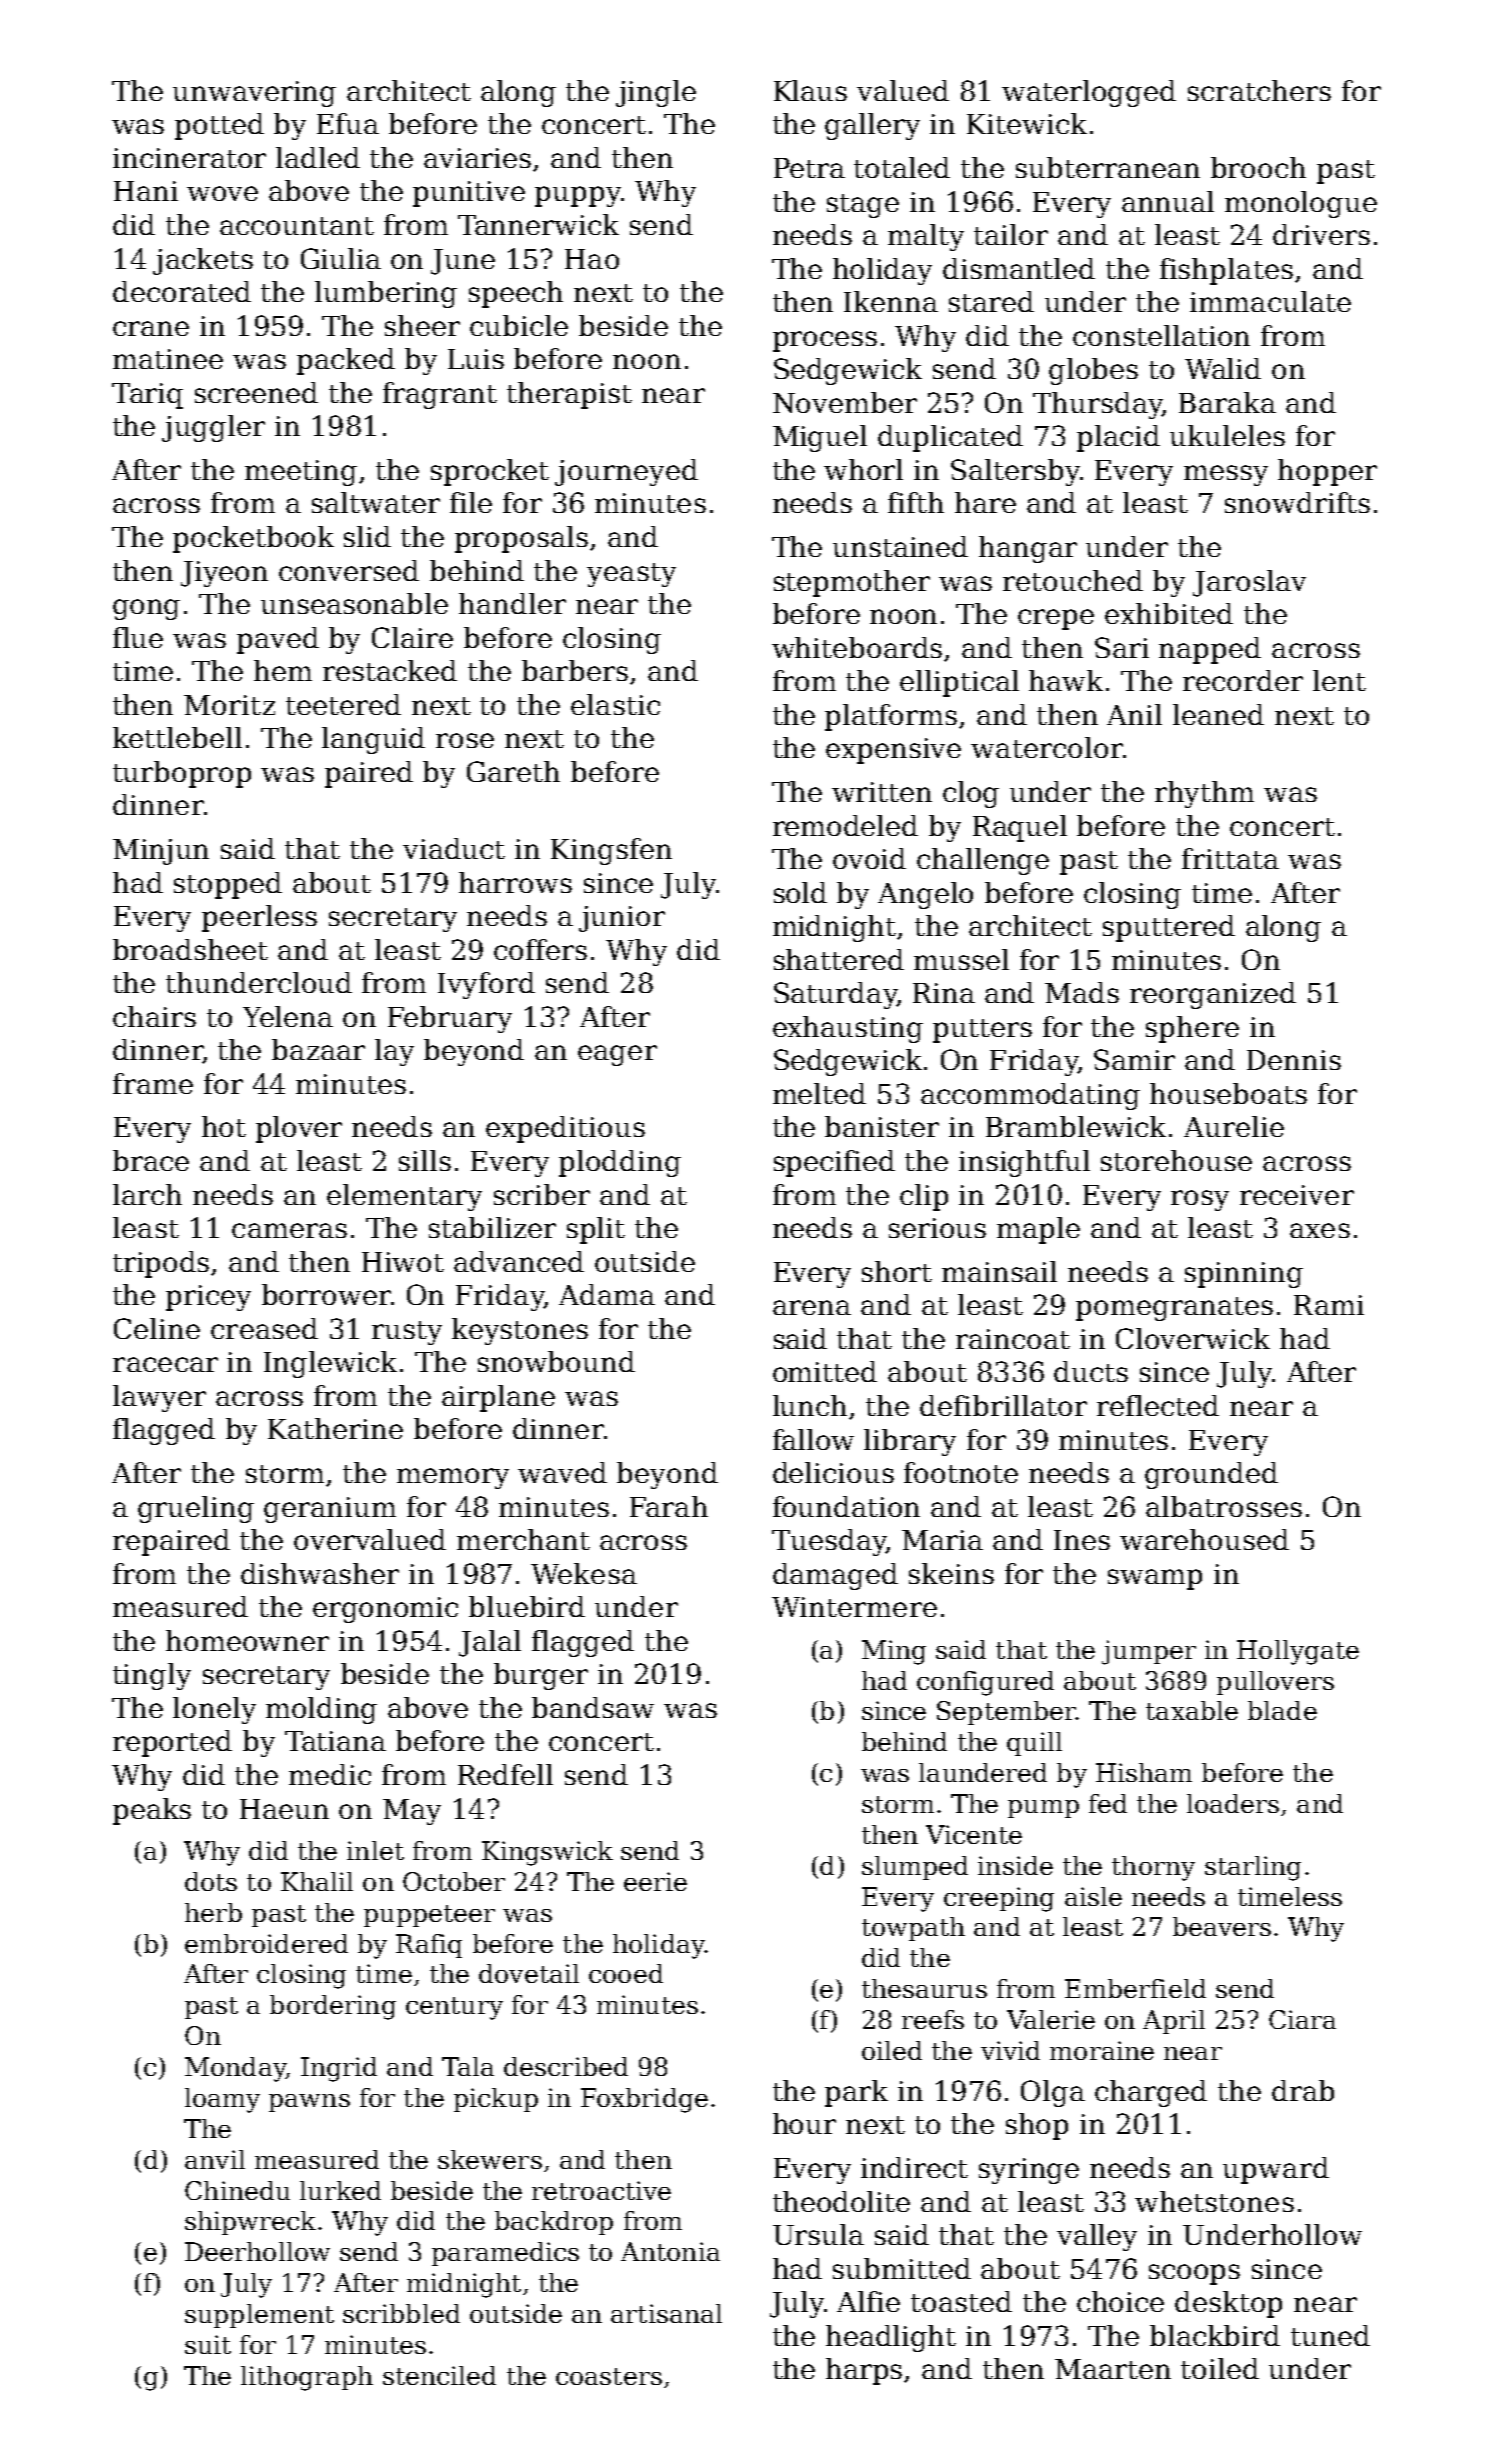 The height and width of the screenshot is (2464, 1496). What do you see at coordinates (182, 774) in the screenshot?
I see `turboprop` at bounding box center [182, 774].
